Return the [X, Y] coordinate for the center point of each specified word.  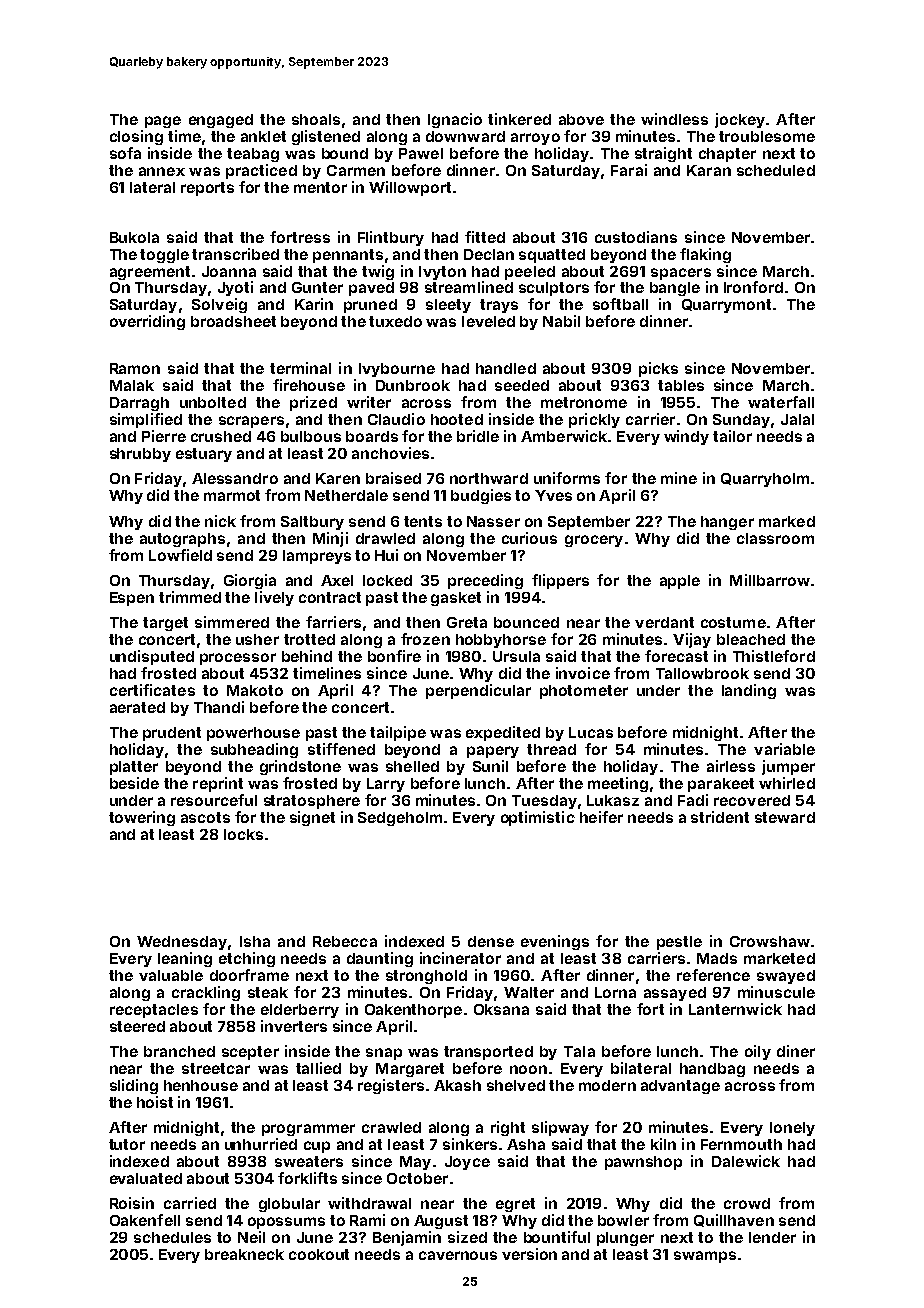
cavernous [458, 1255]
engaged [221, 121]
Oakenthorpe [413, 1011]
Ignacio [455, 120]
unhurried [261, 1144]
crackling [206, 993]
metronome [584, 402]
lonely [792, 1129]
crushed [221, 436]
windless [674, 119]
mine [679, 478]
